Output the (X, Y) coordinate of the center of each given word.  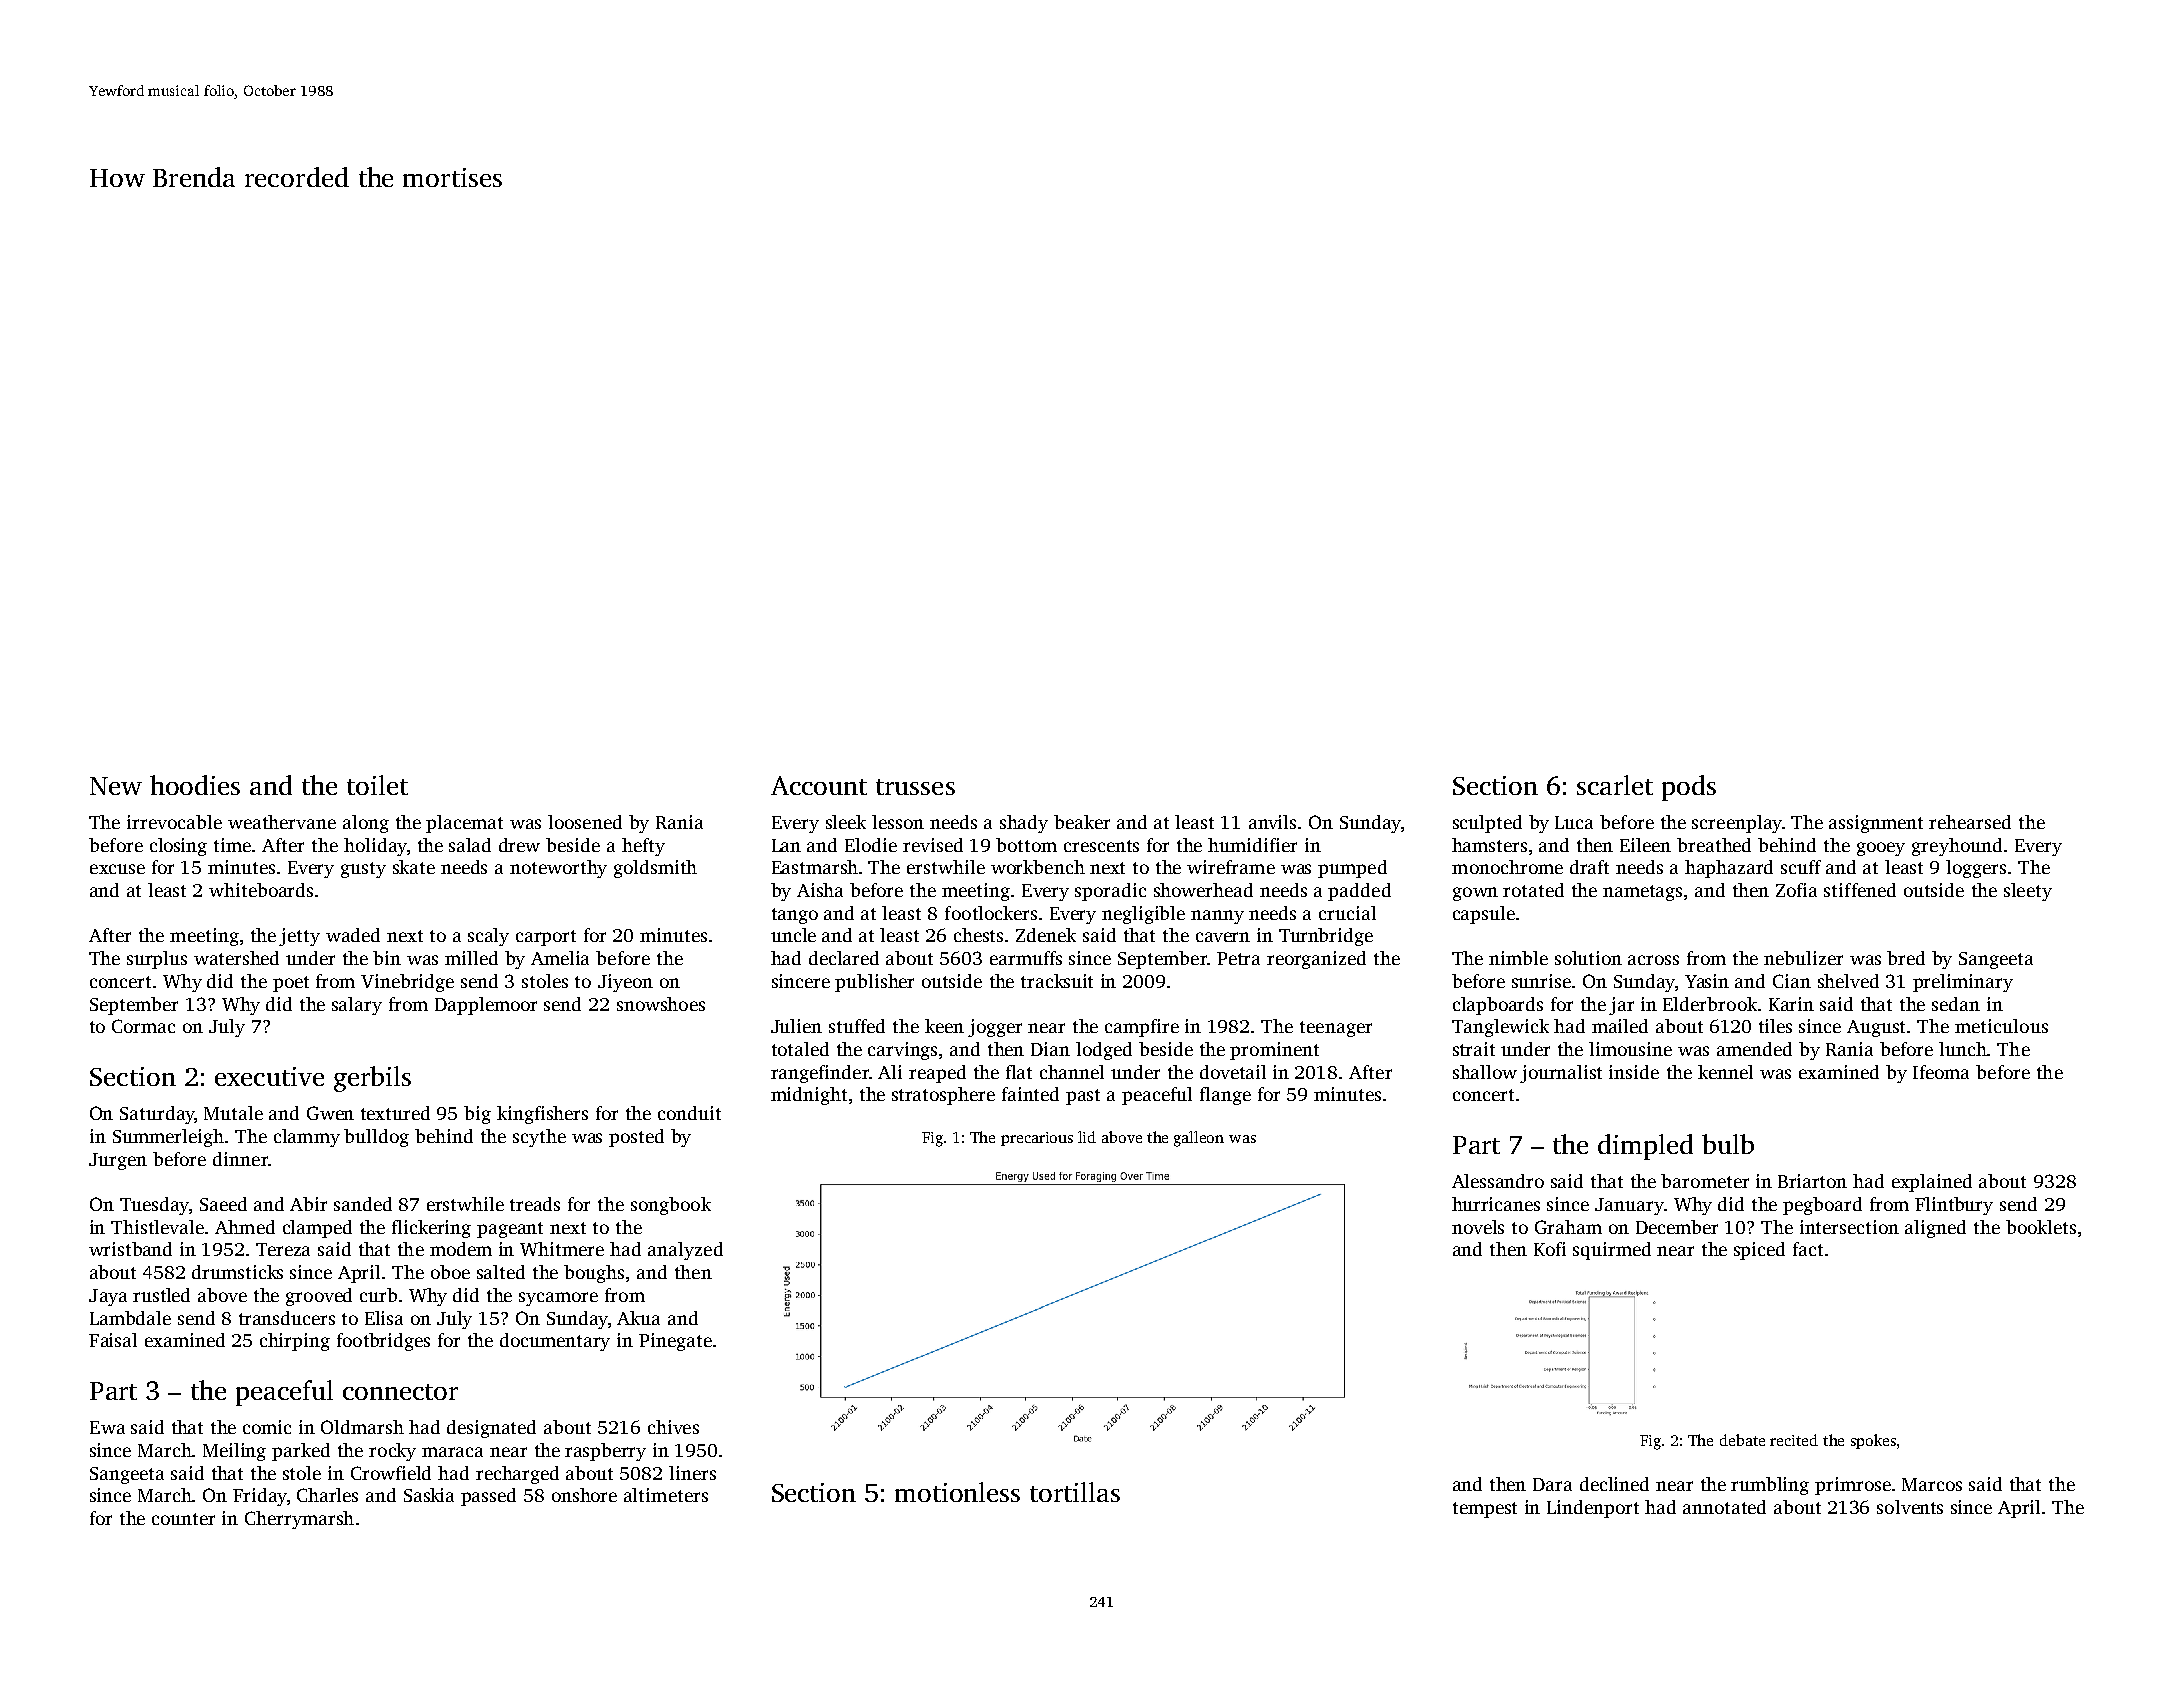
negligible (1143, 915)
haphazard (1729, 869)
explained (1932, 1183)
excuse (117, 869)
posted (636, 1138)
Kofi (1550, 1249)
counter (183, 1519)
